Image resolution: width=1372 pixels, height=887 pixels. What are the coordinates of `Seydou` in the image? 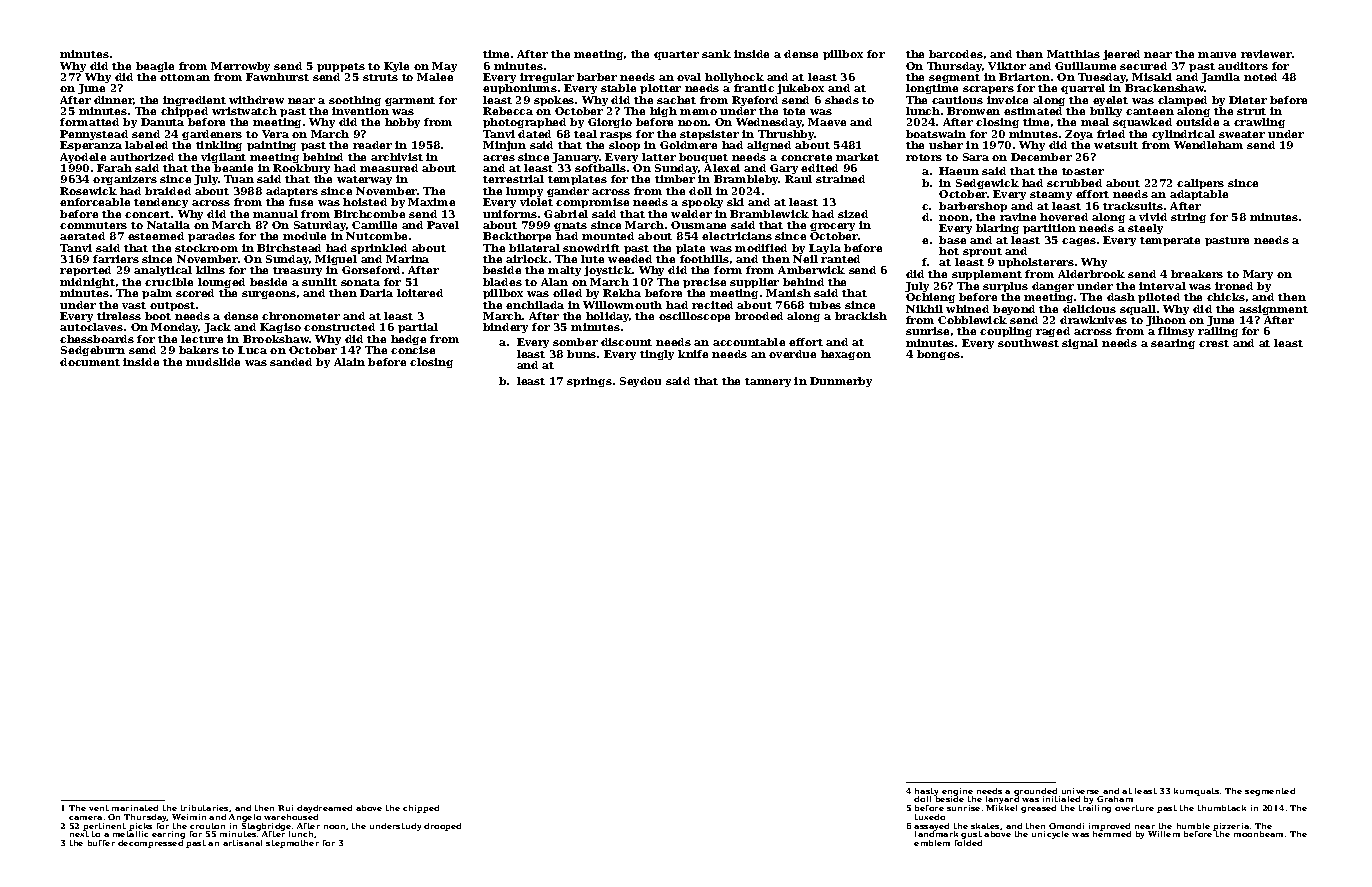 It's located at (640, 382).
